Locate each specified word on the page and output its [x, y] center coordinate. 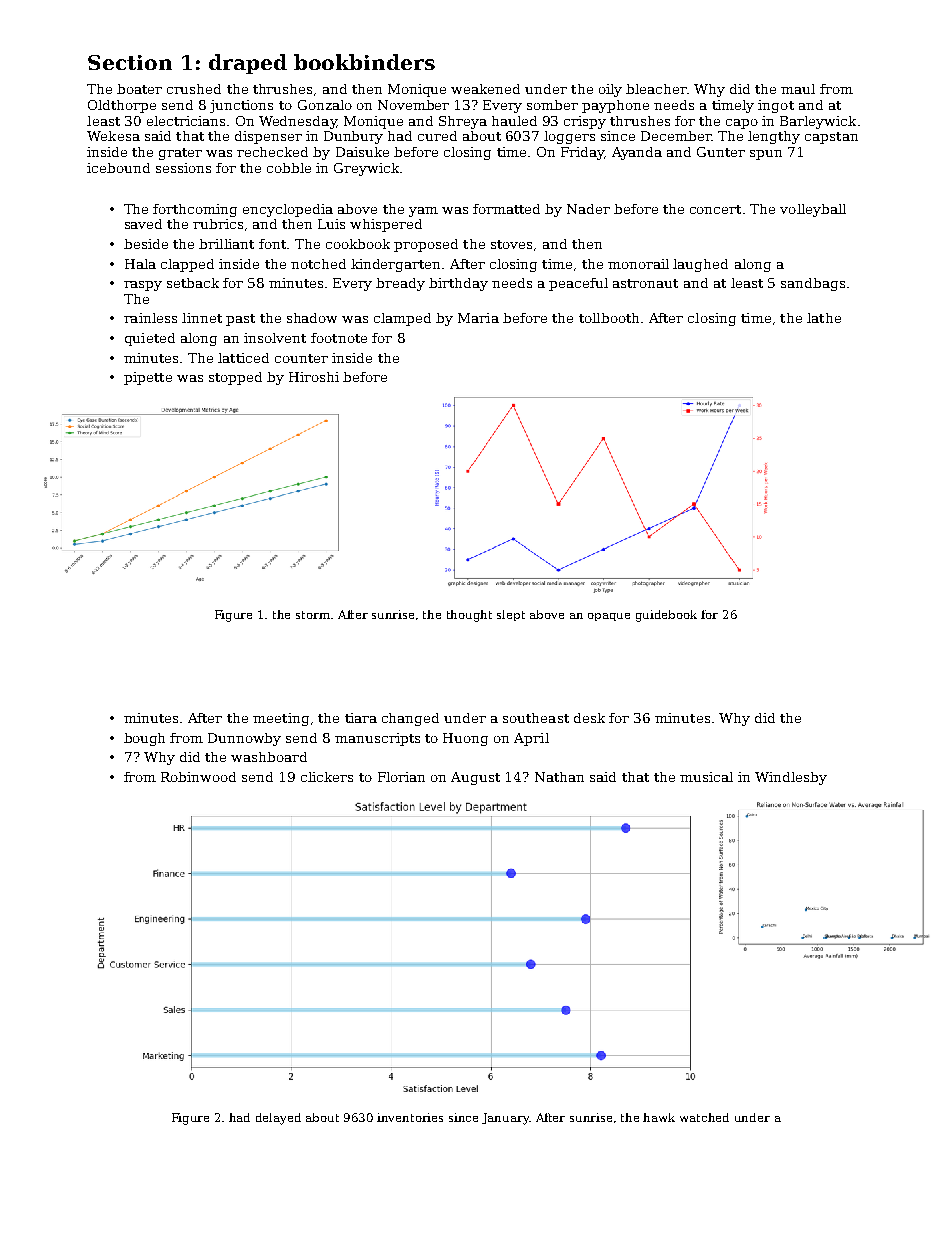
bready [400, 284]
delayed [278, 1119]
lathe [824, 318]
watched [704, 1117]
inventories [410, 1117]
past [240, 320]
